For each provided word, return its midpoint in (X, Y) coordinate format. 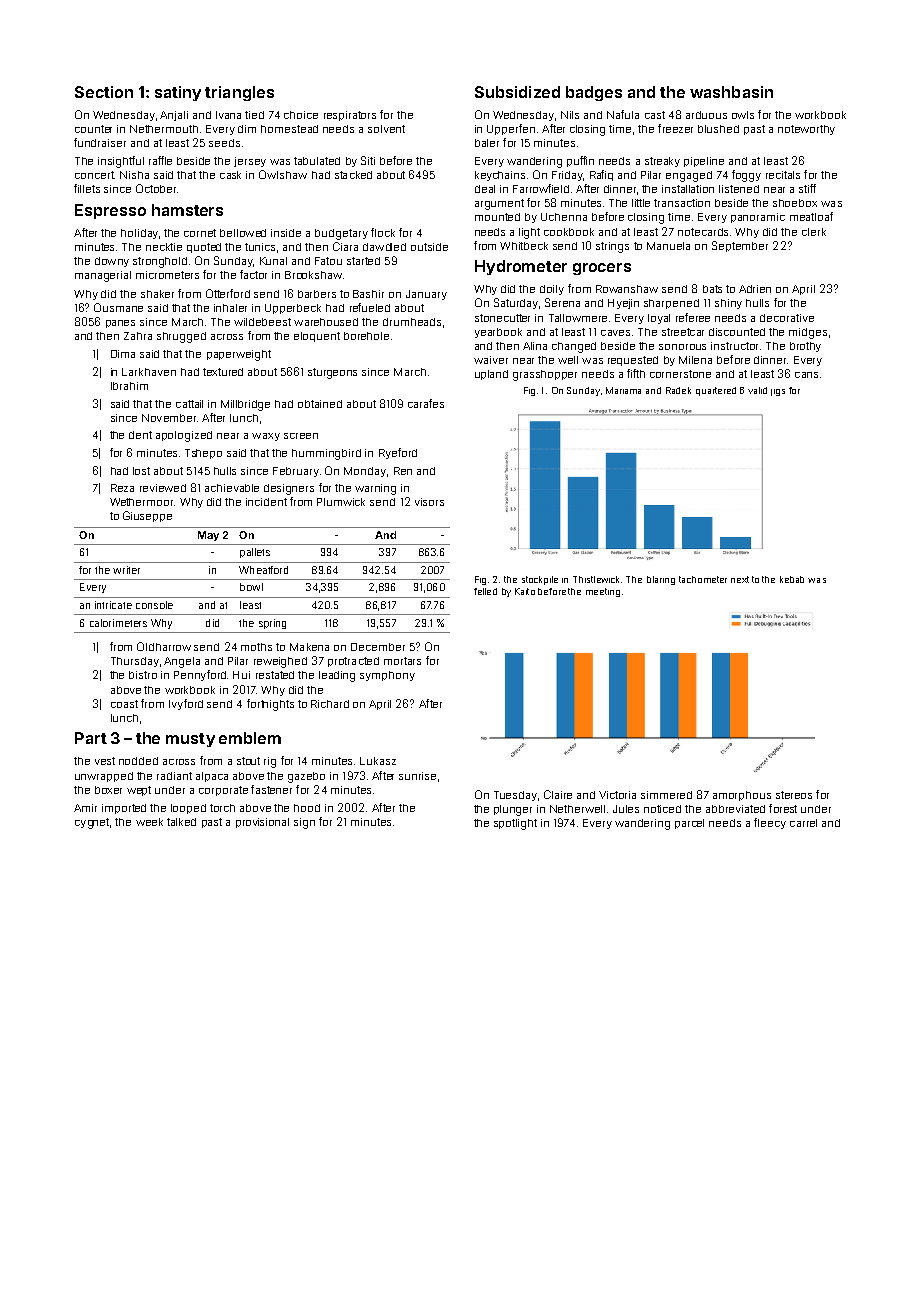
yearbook (498, 333)
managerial (103, 276)
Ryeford (398, 453)
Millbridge (245, 405)
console (154, 605)
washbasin (731, 92)
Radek (678, 390)
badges (594, 93)
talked (181, 822)
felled (485, 591)
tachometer (703, 579)
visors (429, 502)
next (740, 579)
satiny (178, 93)
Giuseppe (147, 516)
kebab (792, 579)
